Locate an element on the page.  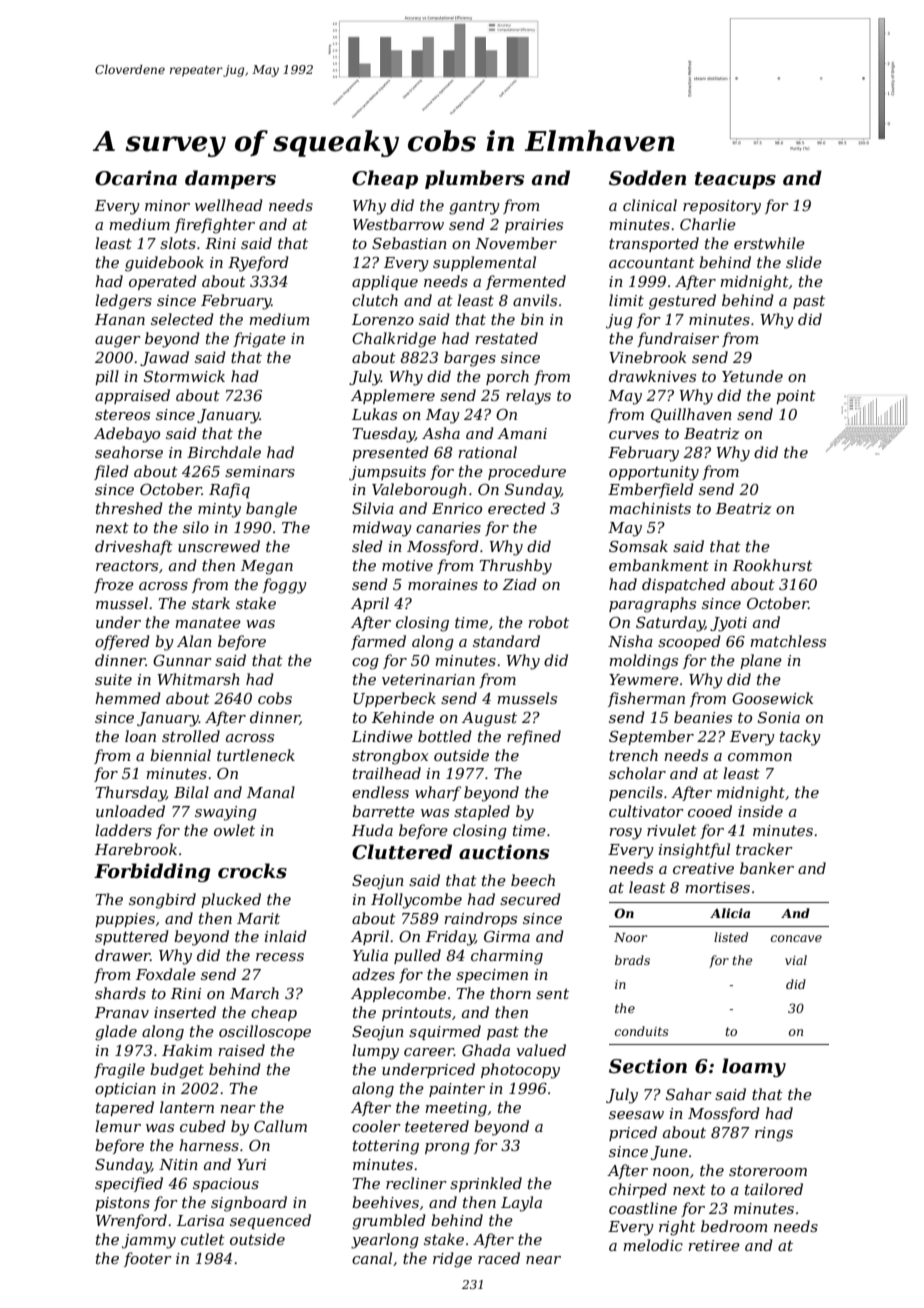
froze is located at coordinates (114, 585).
